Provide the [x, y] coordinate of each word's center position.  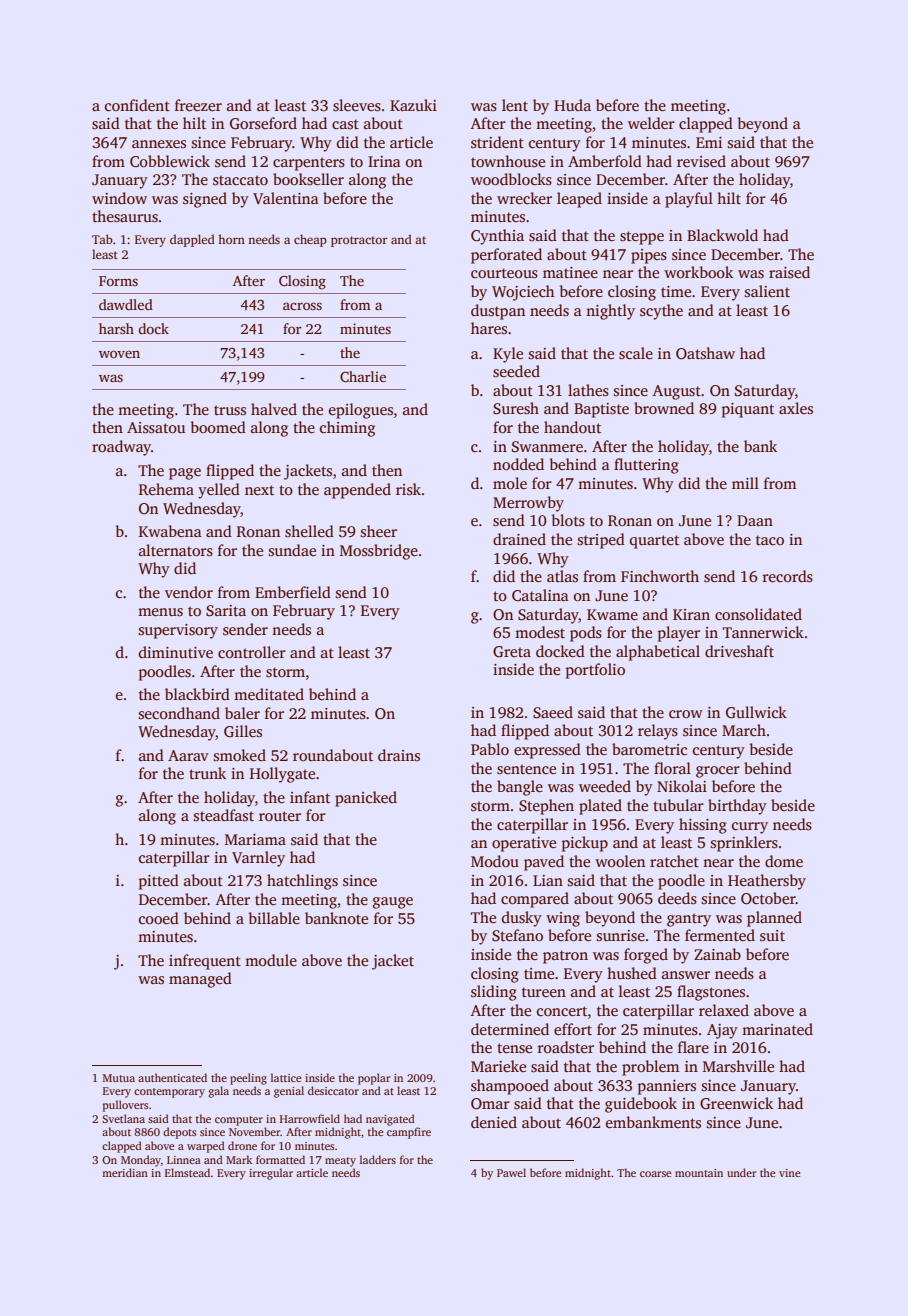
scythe [661, 312]
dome [784, 861]
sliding [494, 993]
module [271, 960]
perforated [506, 256]
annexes [159, 144]
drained [519, 539]
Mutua [119, 1078]
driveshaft [739, 651]
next [259, 490]
